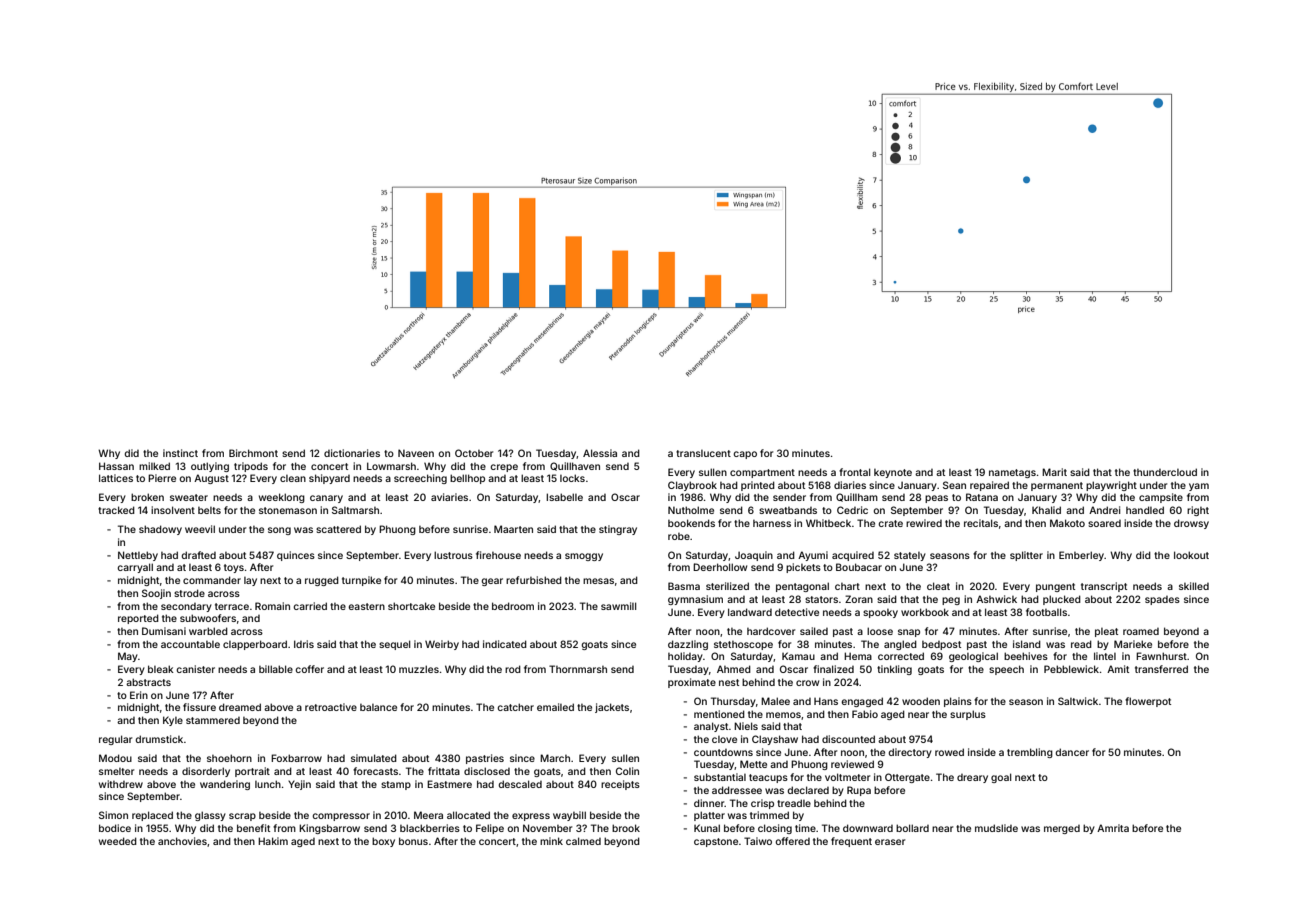 The height and width of the screenshot is (924, 1308). Describe the element at coordinates (156, 594) in the screenshot. I see `Soojin` at that location.
